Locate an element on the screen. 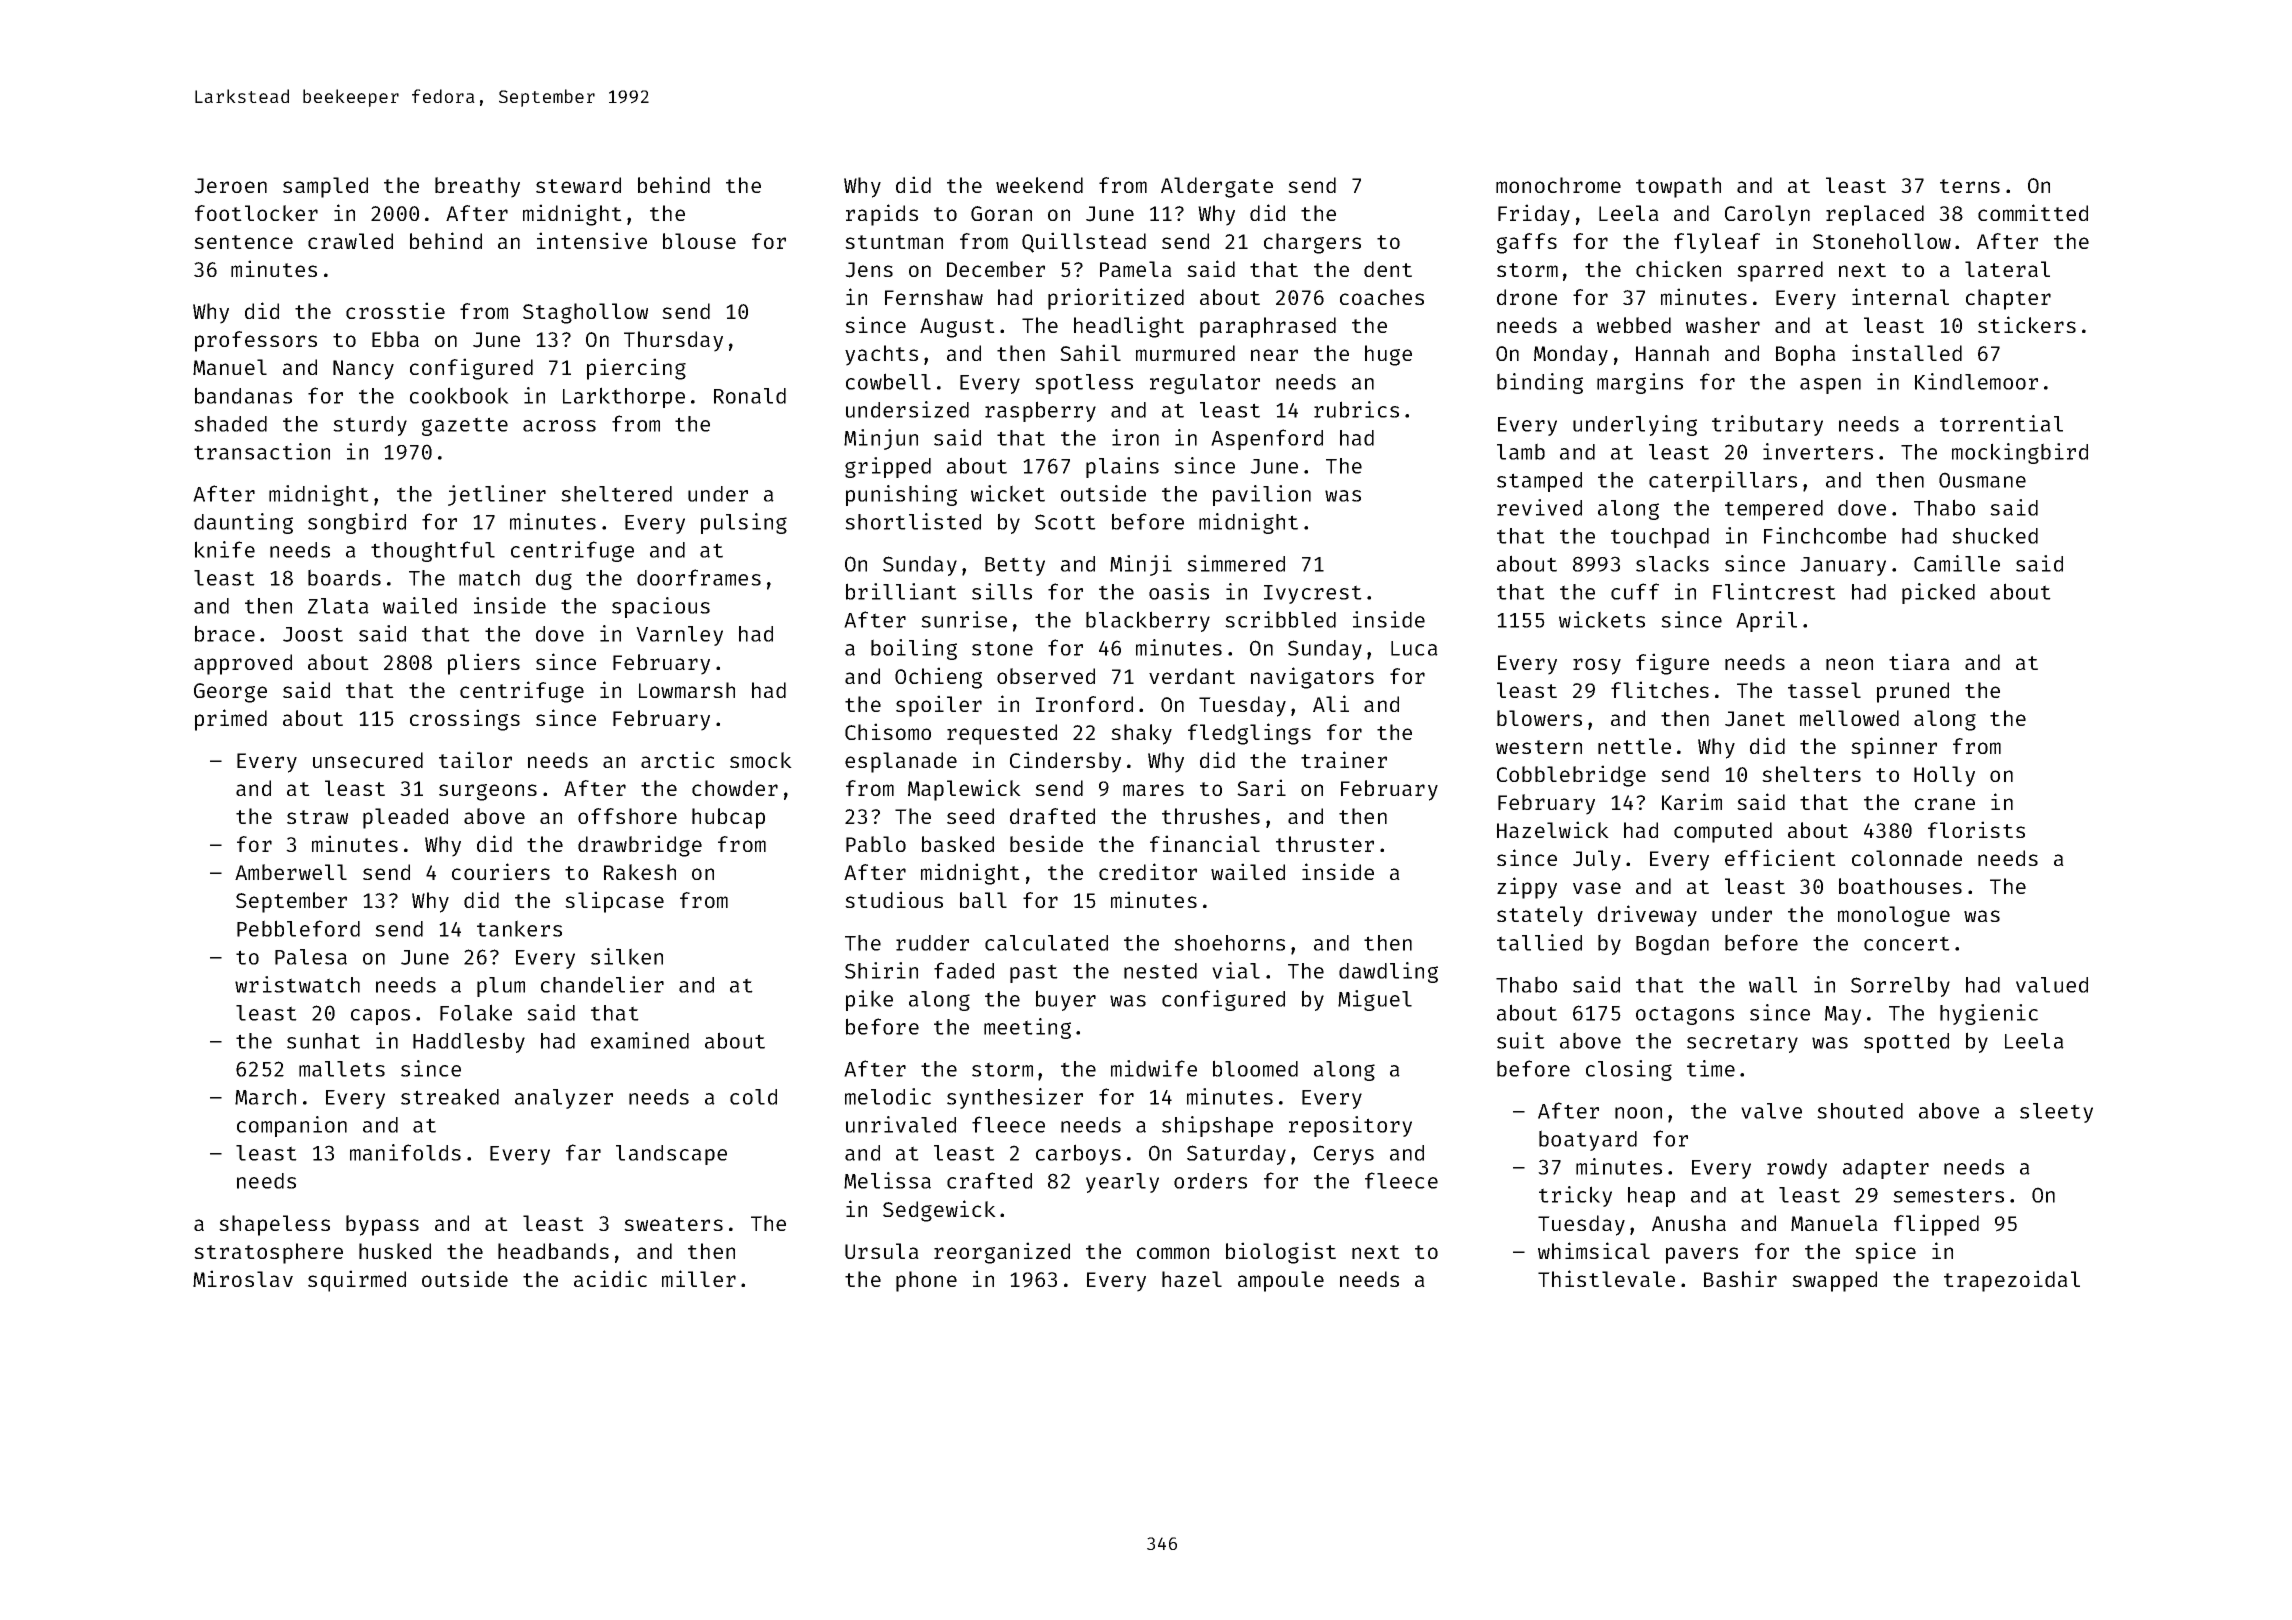  sheltered is located at coordinates (616, 494).
